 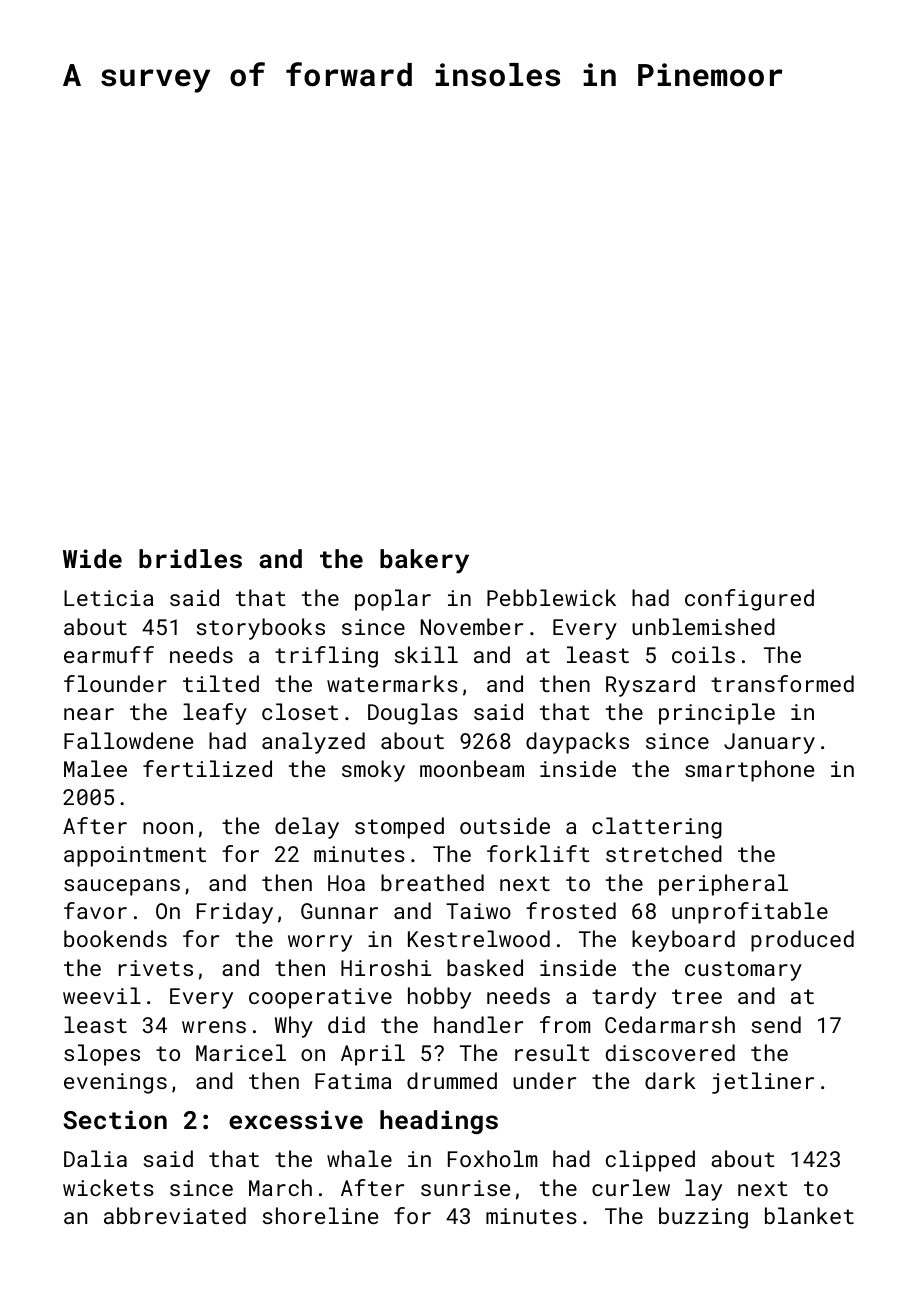 I want to click on shoreline, so click(x=320, y=1215).
